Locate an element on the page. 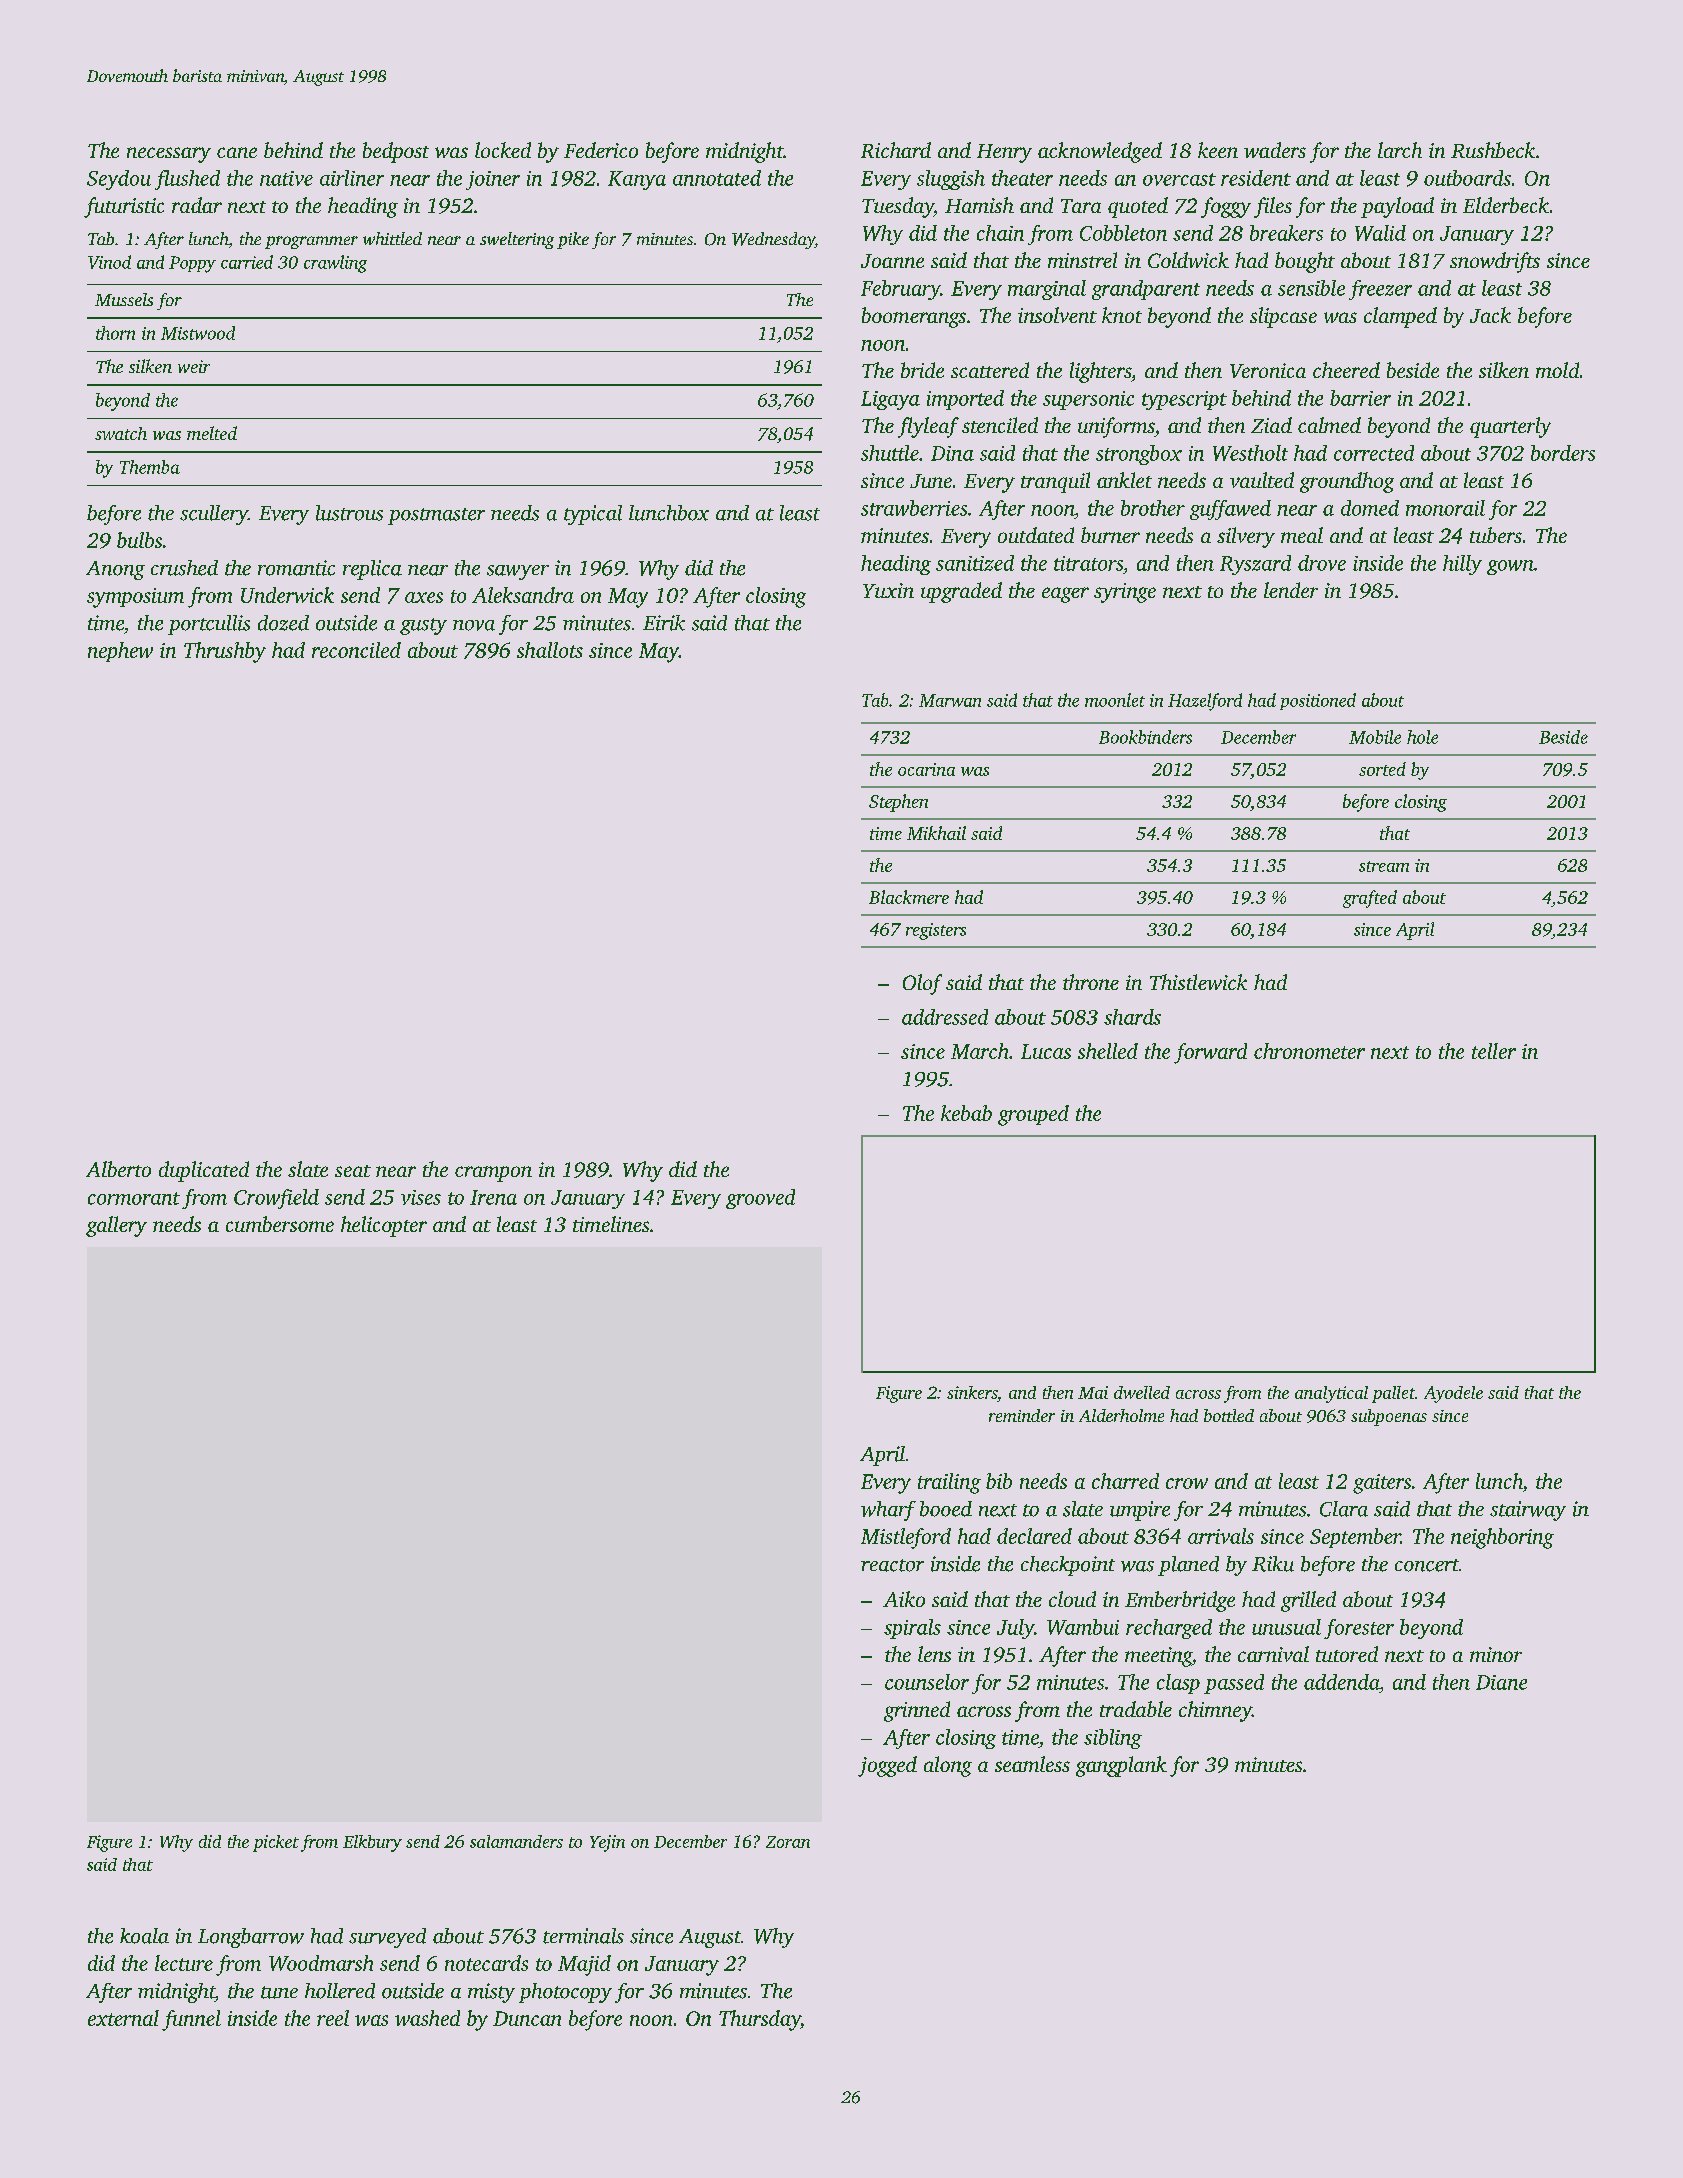 This image has width=1683, height=2178. gallery is located at coordinates (116, 1226).
